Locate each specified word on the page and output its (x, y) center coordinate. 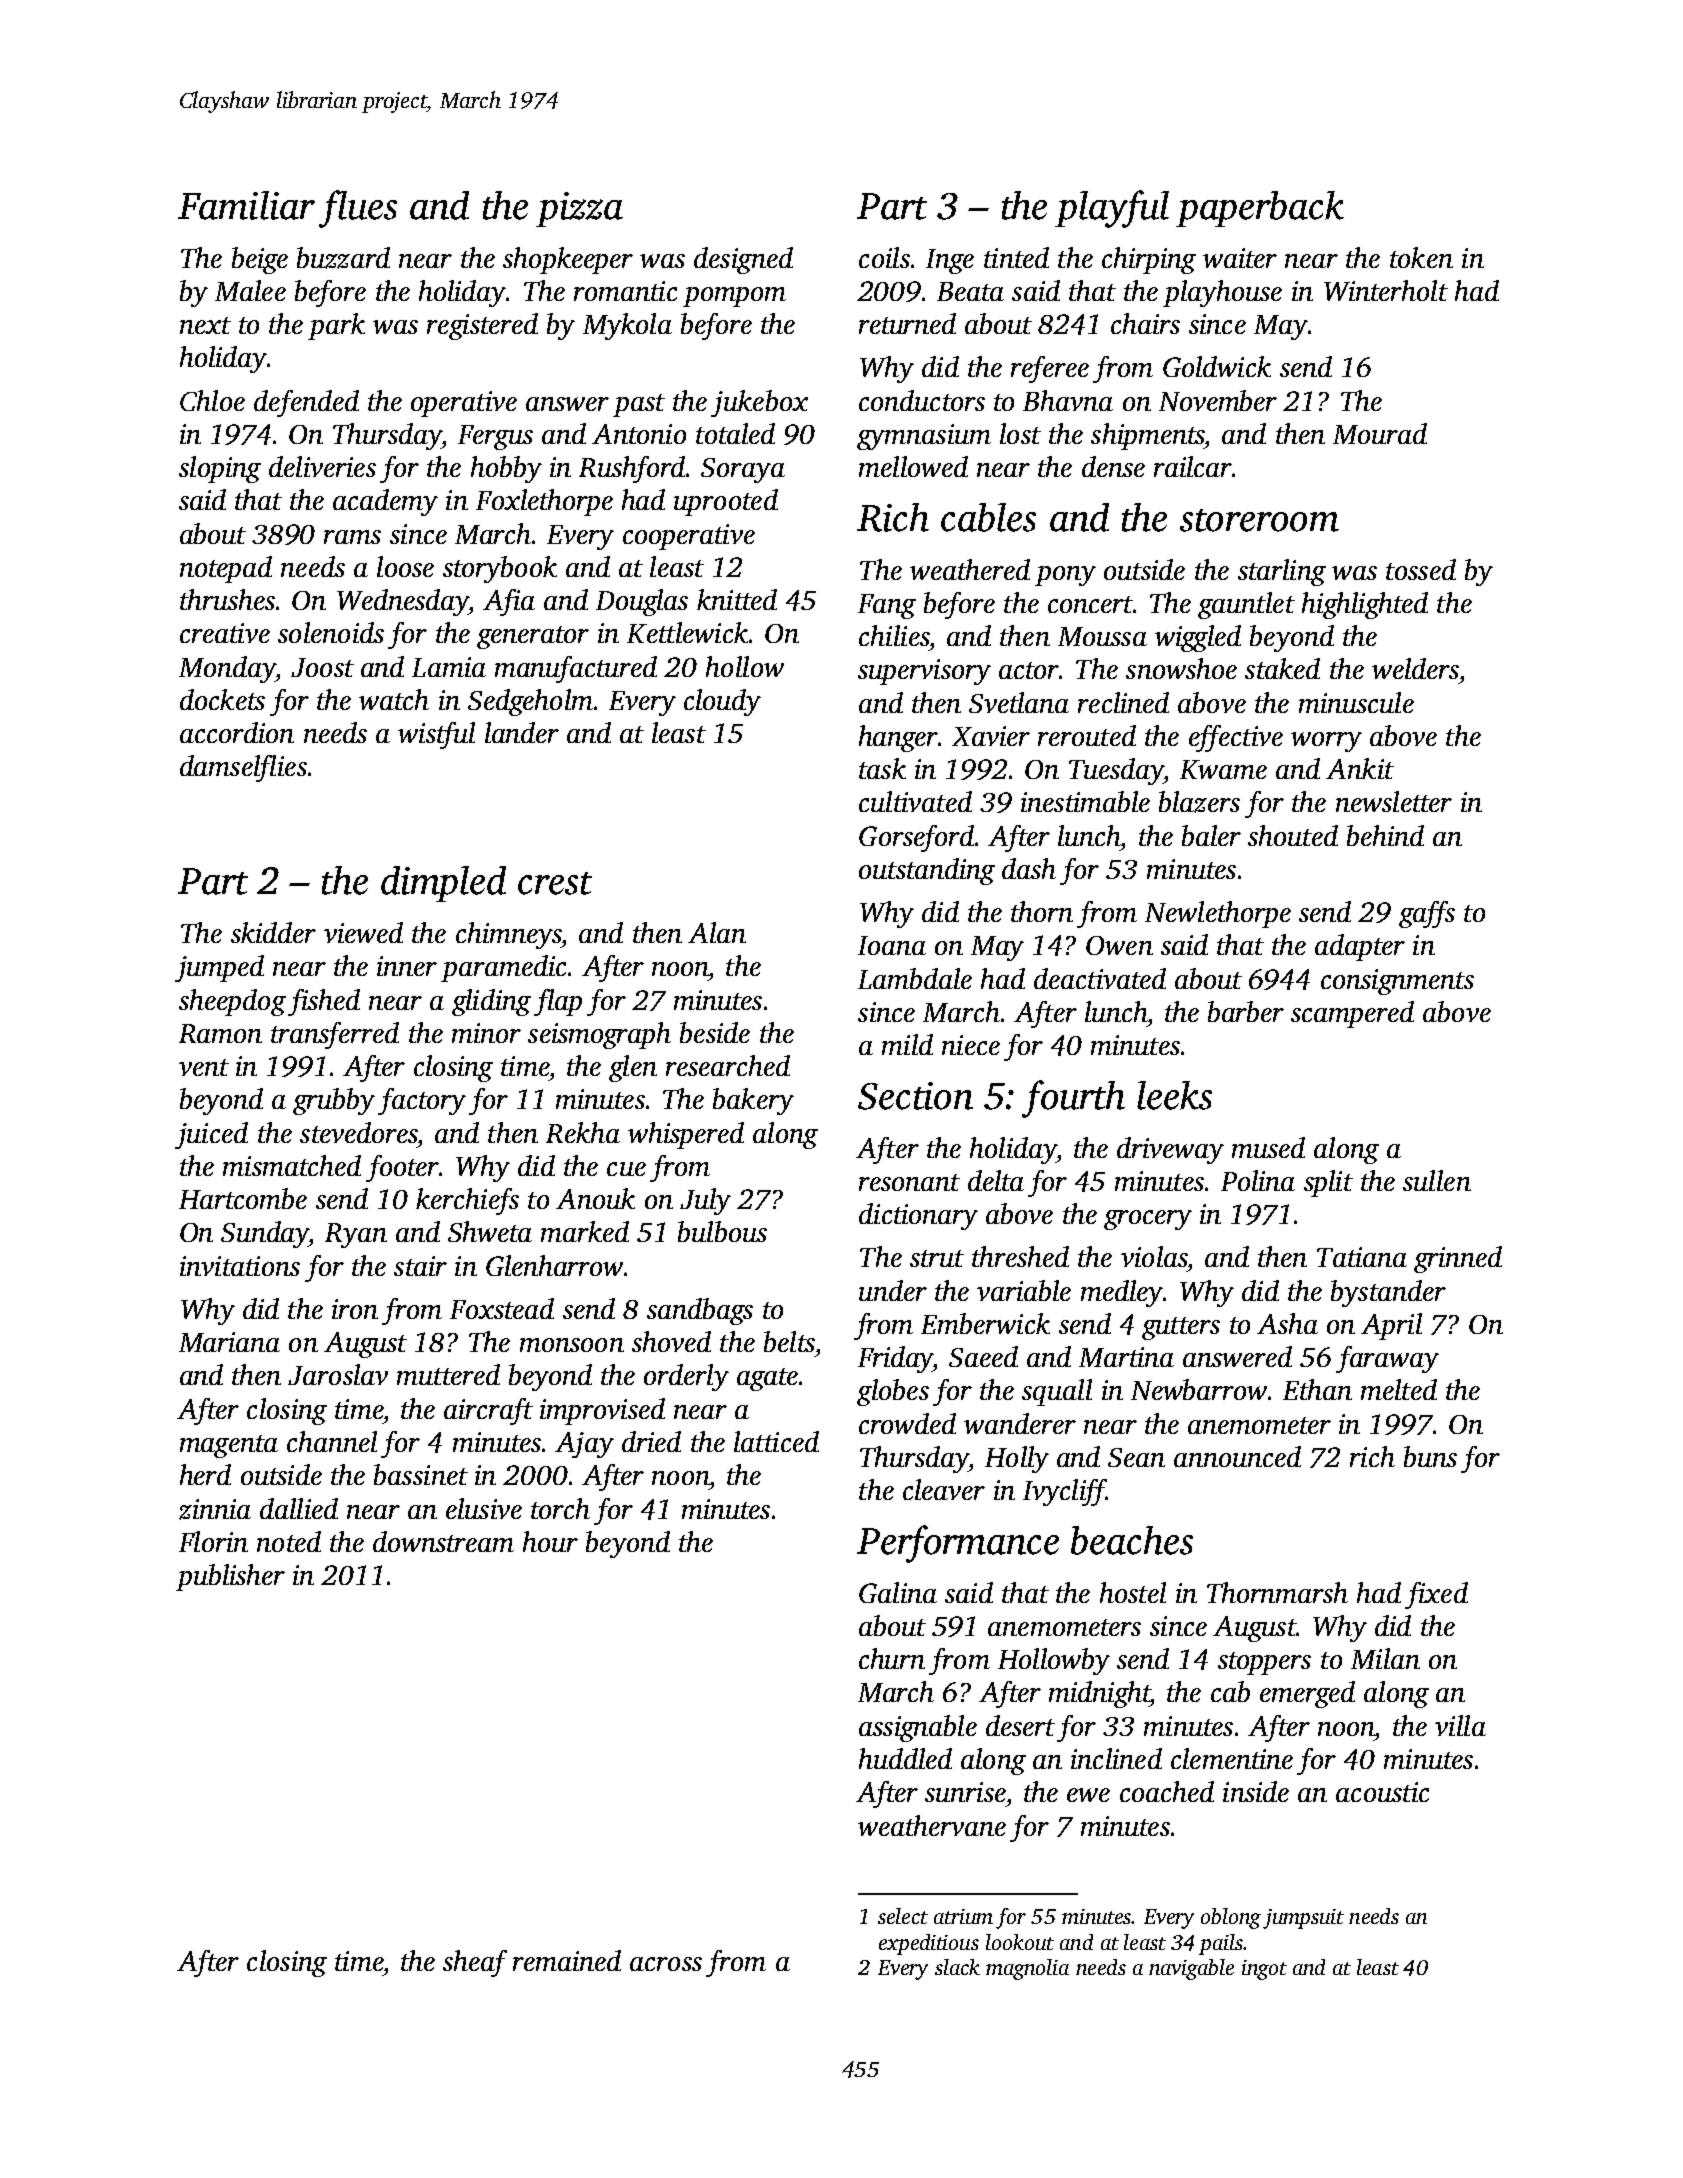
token (1421, 257)
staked (1282, 668)
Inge (950, 261)
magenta (229, 1446)
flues (358, 209)
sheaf (475, 1963)
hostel (1133, 1592)
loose (405, 566)
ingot (1264, 1970)
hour (550, 1541)
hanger (899, 738)
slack (957, 1967)
